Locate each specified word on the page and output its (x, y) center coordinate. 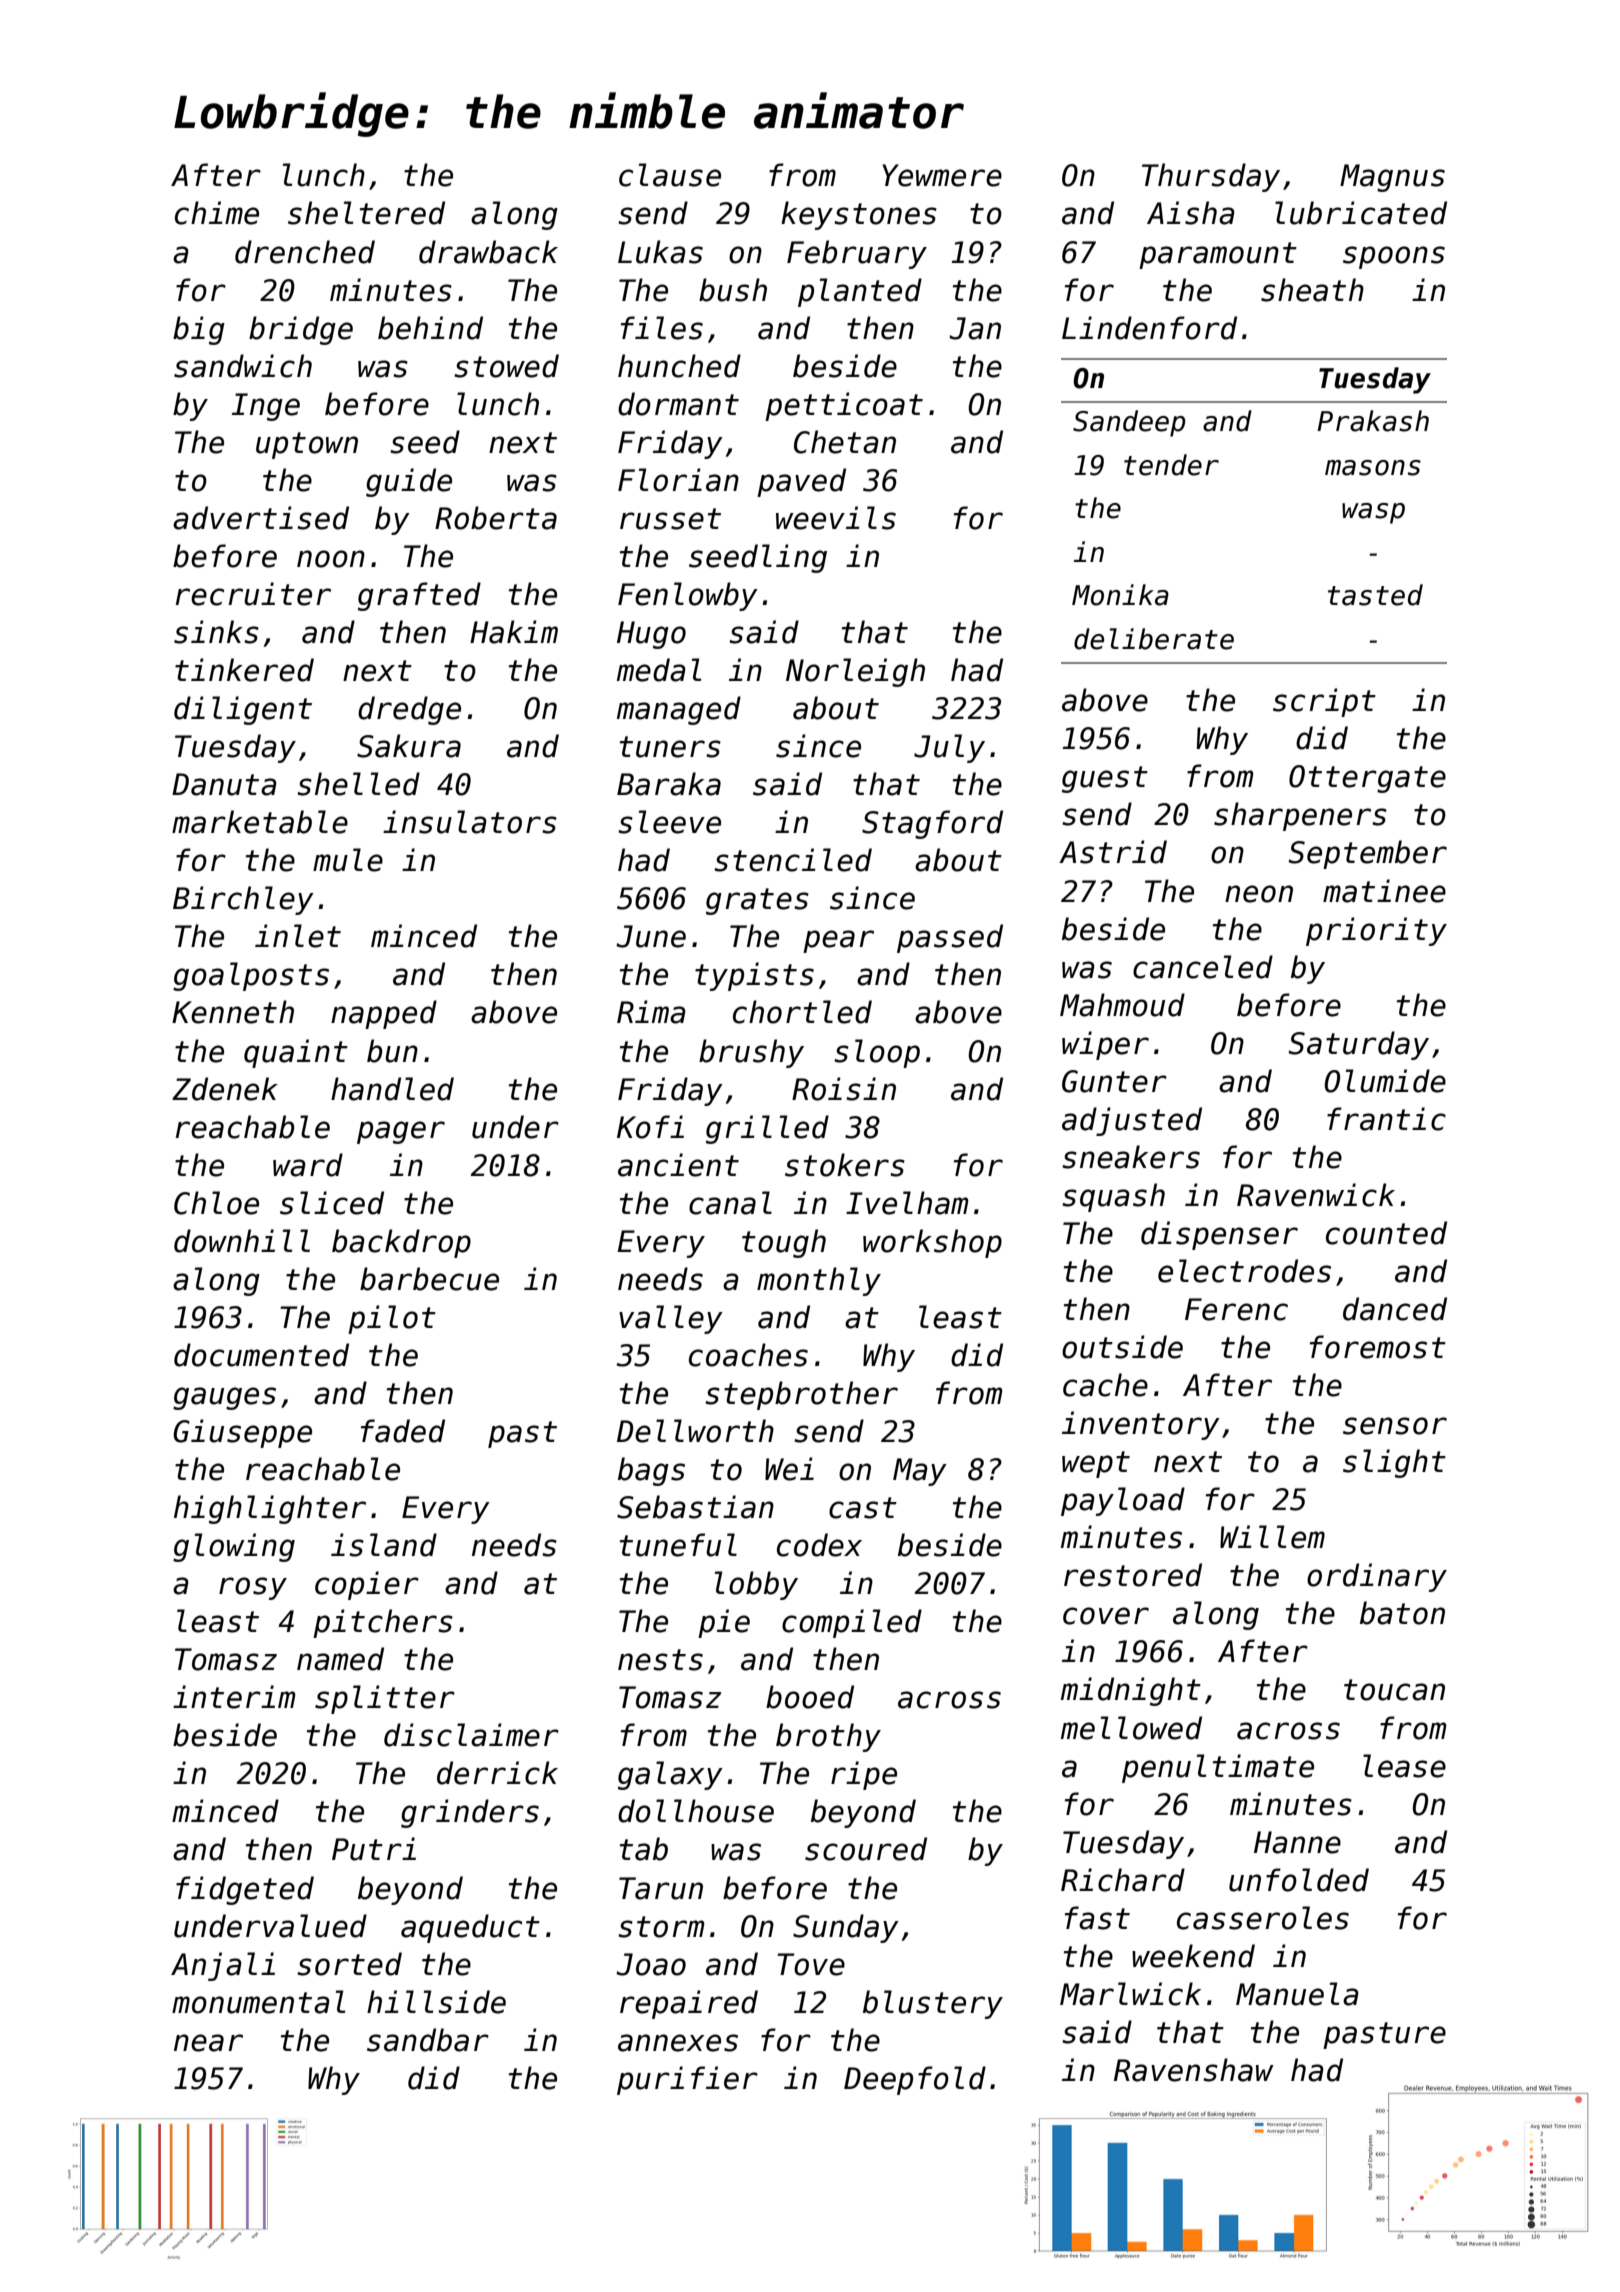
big (199, 330)
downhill (242, 1241)
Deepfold (915, 2080)
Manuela (1297, 1994)
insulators (470, 822)
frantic (1386, 1119)
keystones (859, 215)
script (1324, 702)
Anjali (223, 1966)
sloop (877, 1053)
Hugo (651, 635)
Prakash (1373, 421)
